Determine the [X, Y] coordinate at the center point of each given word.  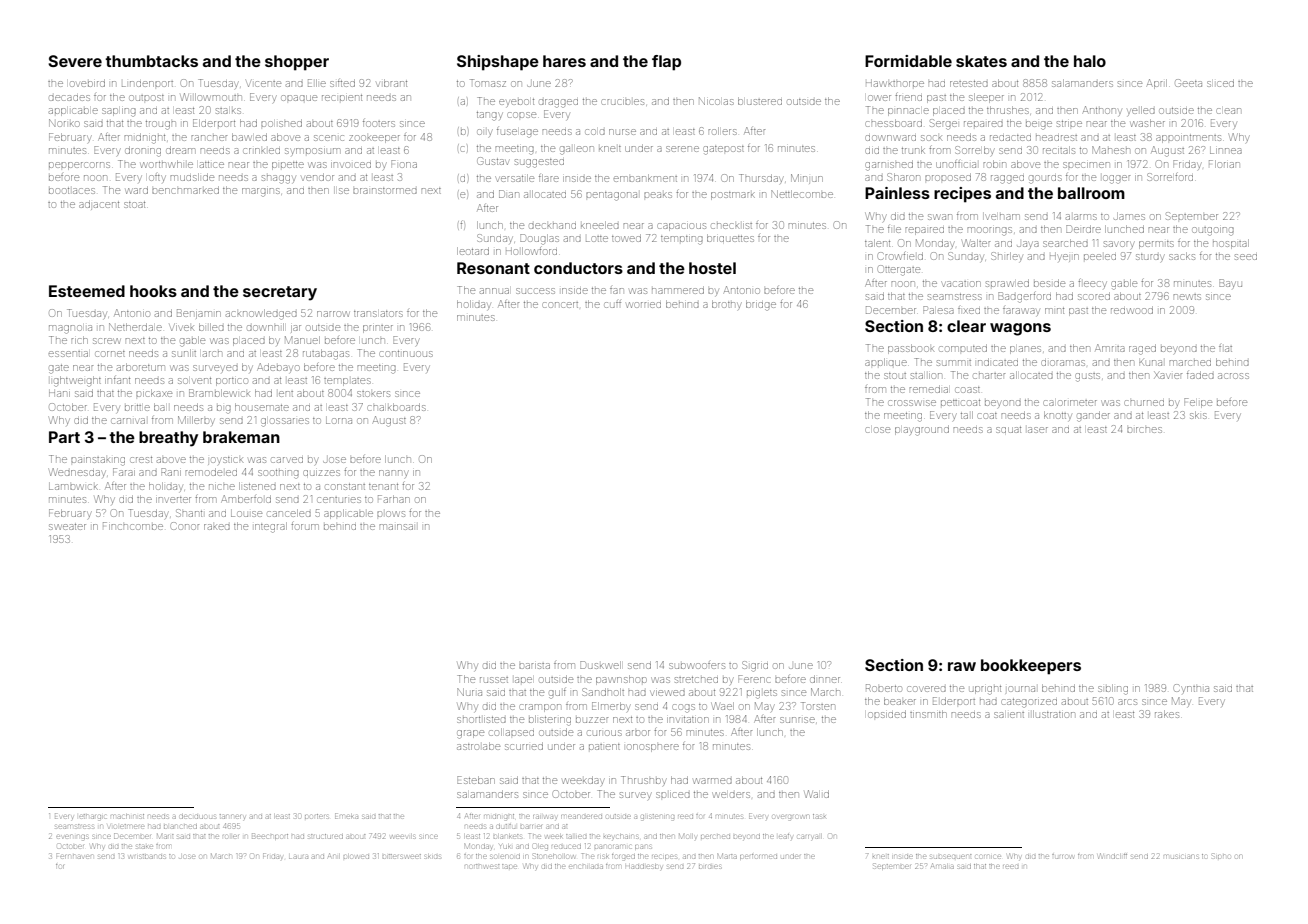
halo [1090, 61]
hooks [153, 291]
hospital [1231, 244]
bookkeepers [1031, 667]
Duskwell [600, 665]
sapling [119, 112]
